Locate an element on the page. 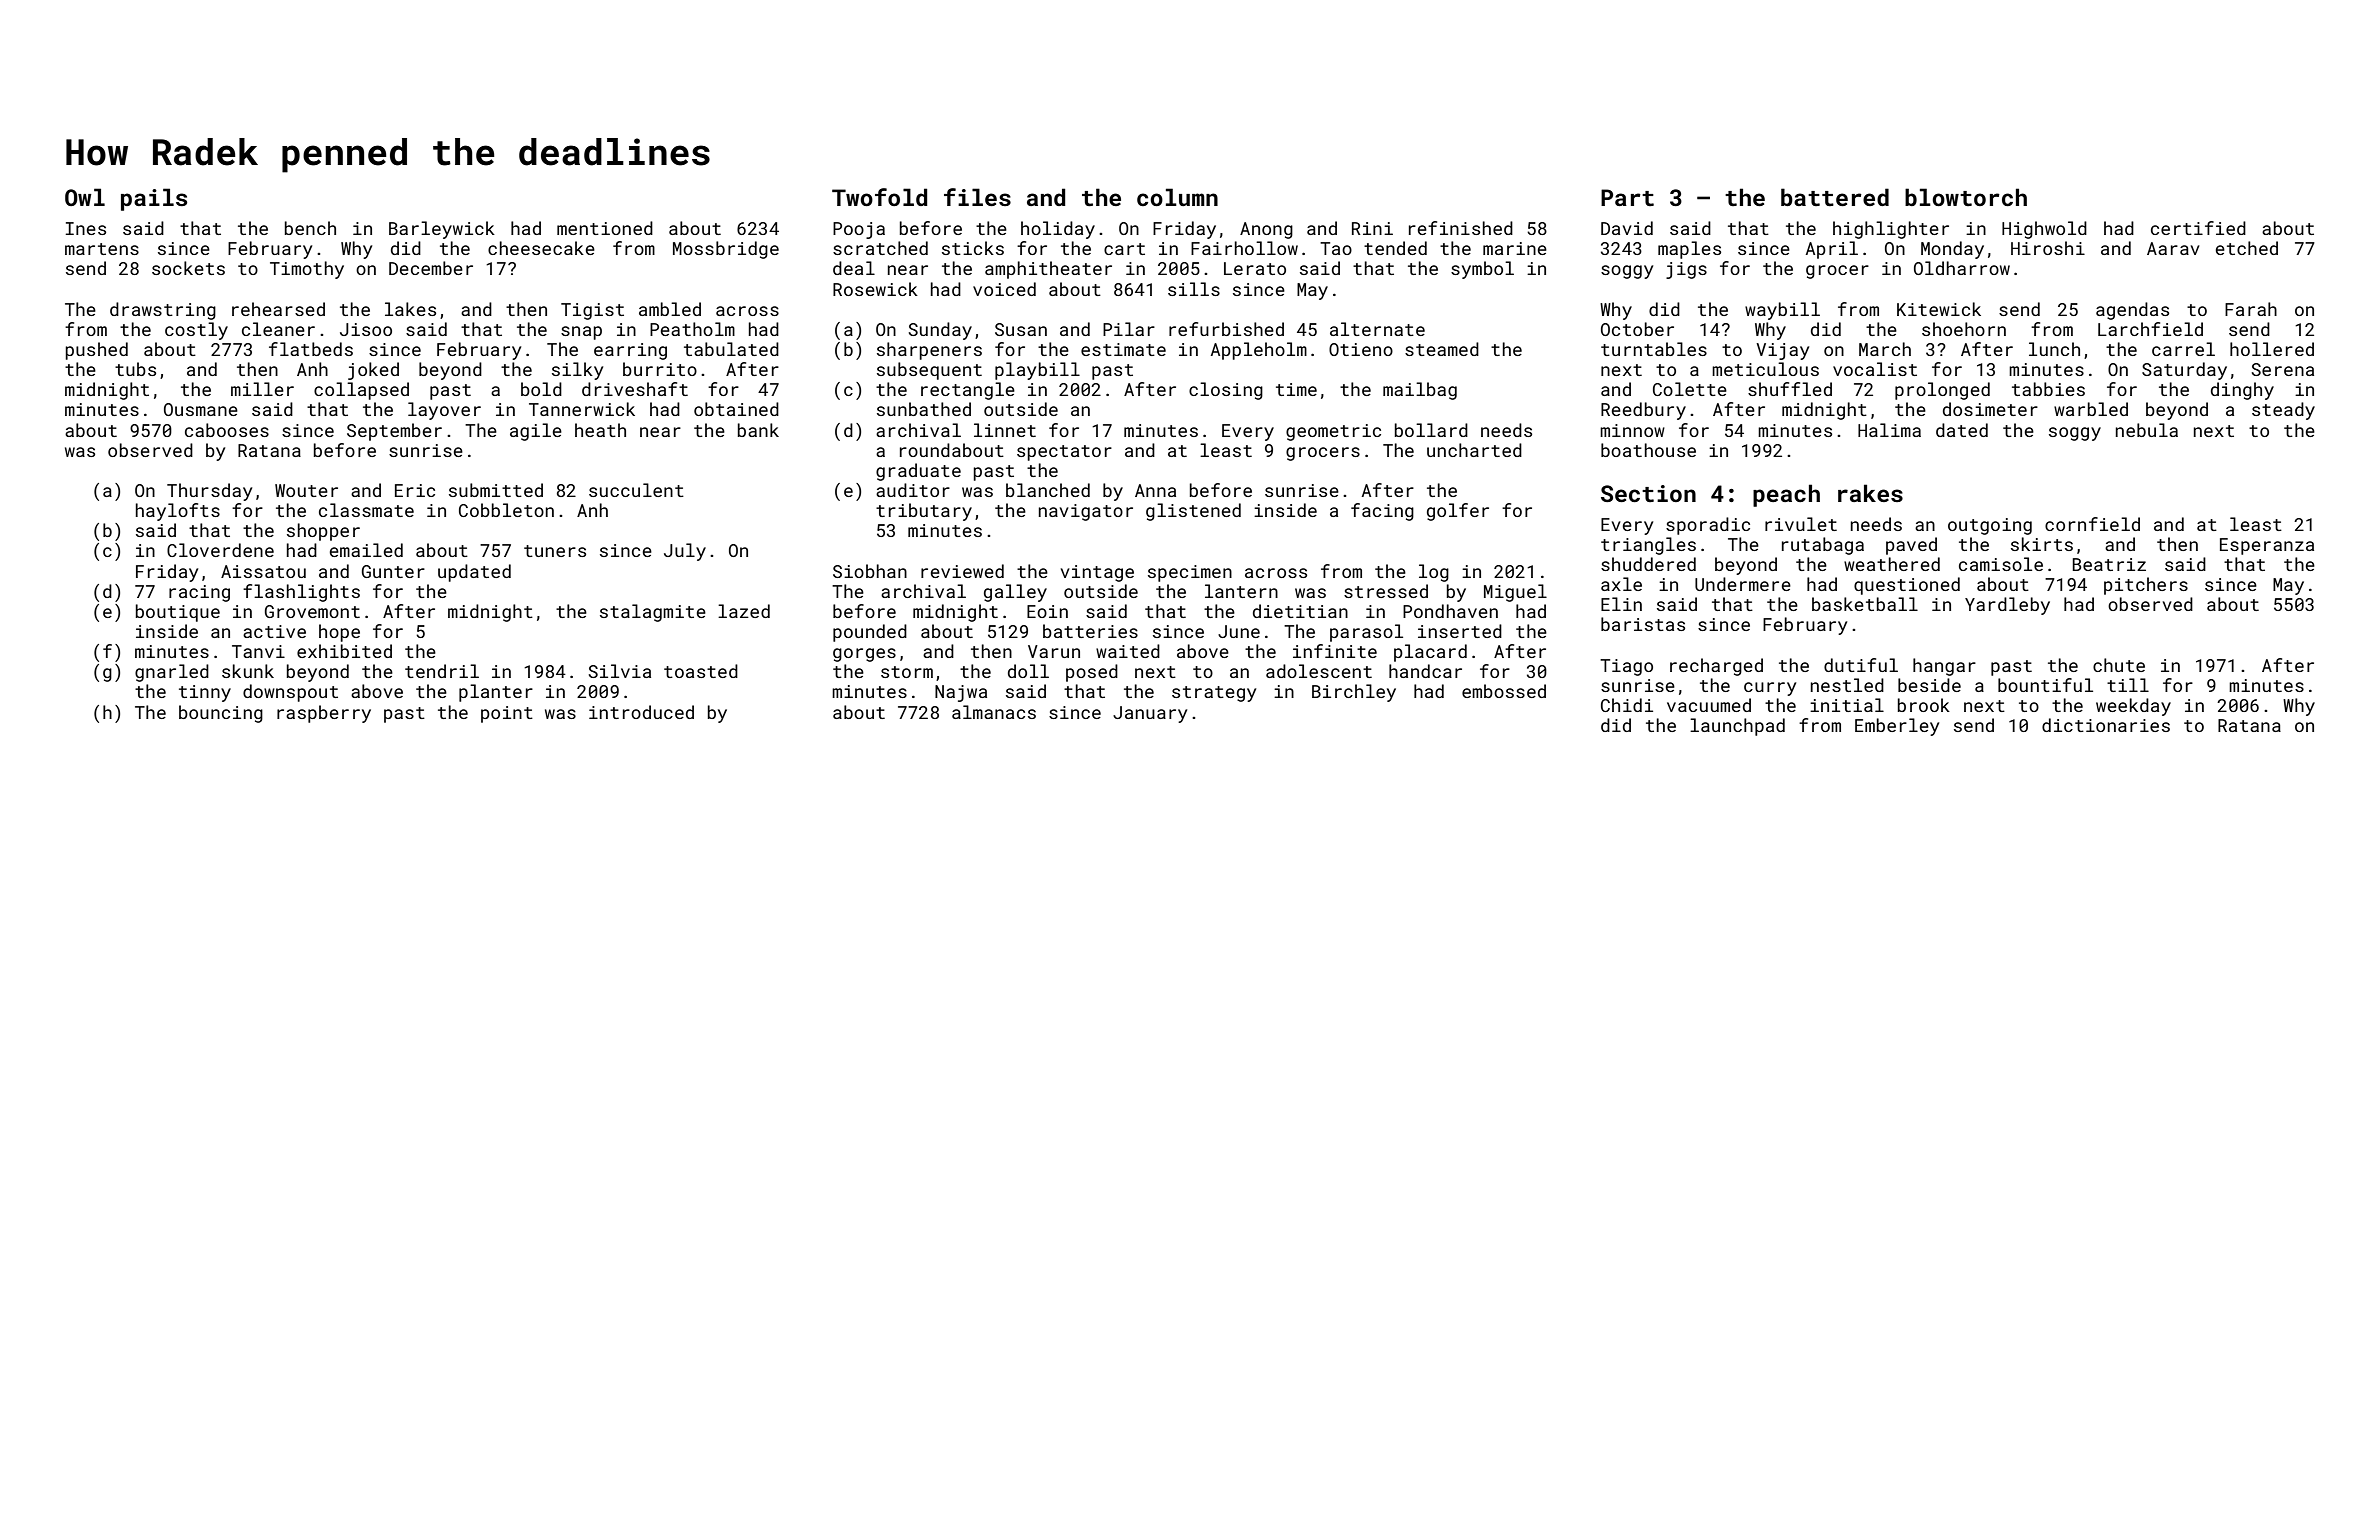 This image has height=1540, width=2380. agile is located at coordinates (536, 432).
